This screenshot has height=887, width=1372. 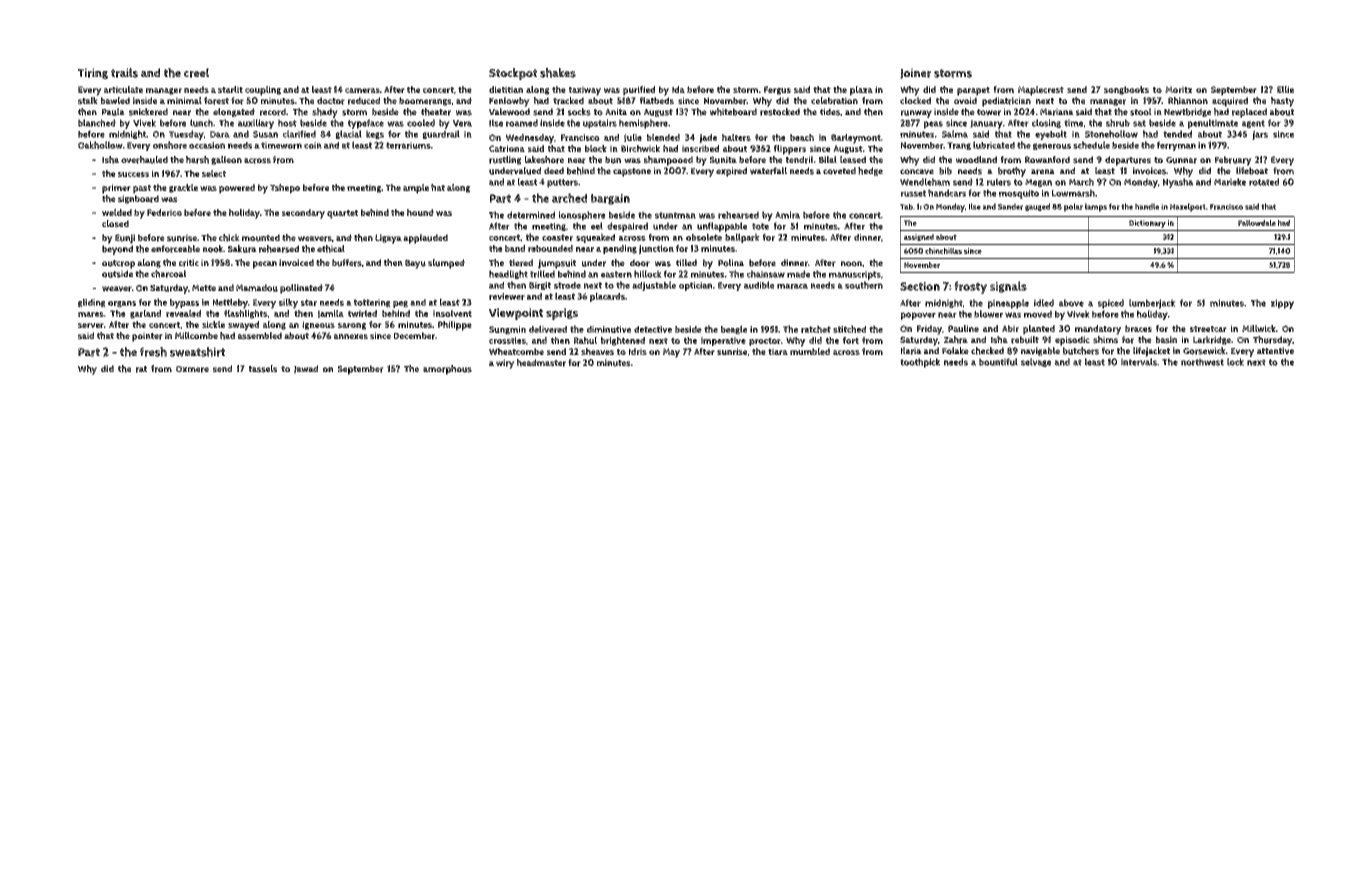 What do you see at coordinates (93, 73) in the screenshot?
I see `Tiring` at bounding box center [93, 73].
